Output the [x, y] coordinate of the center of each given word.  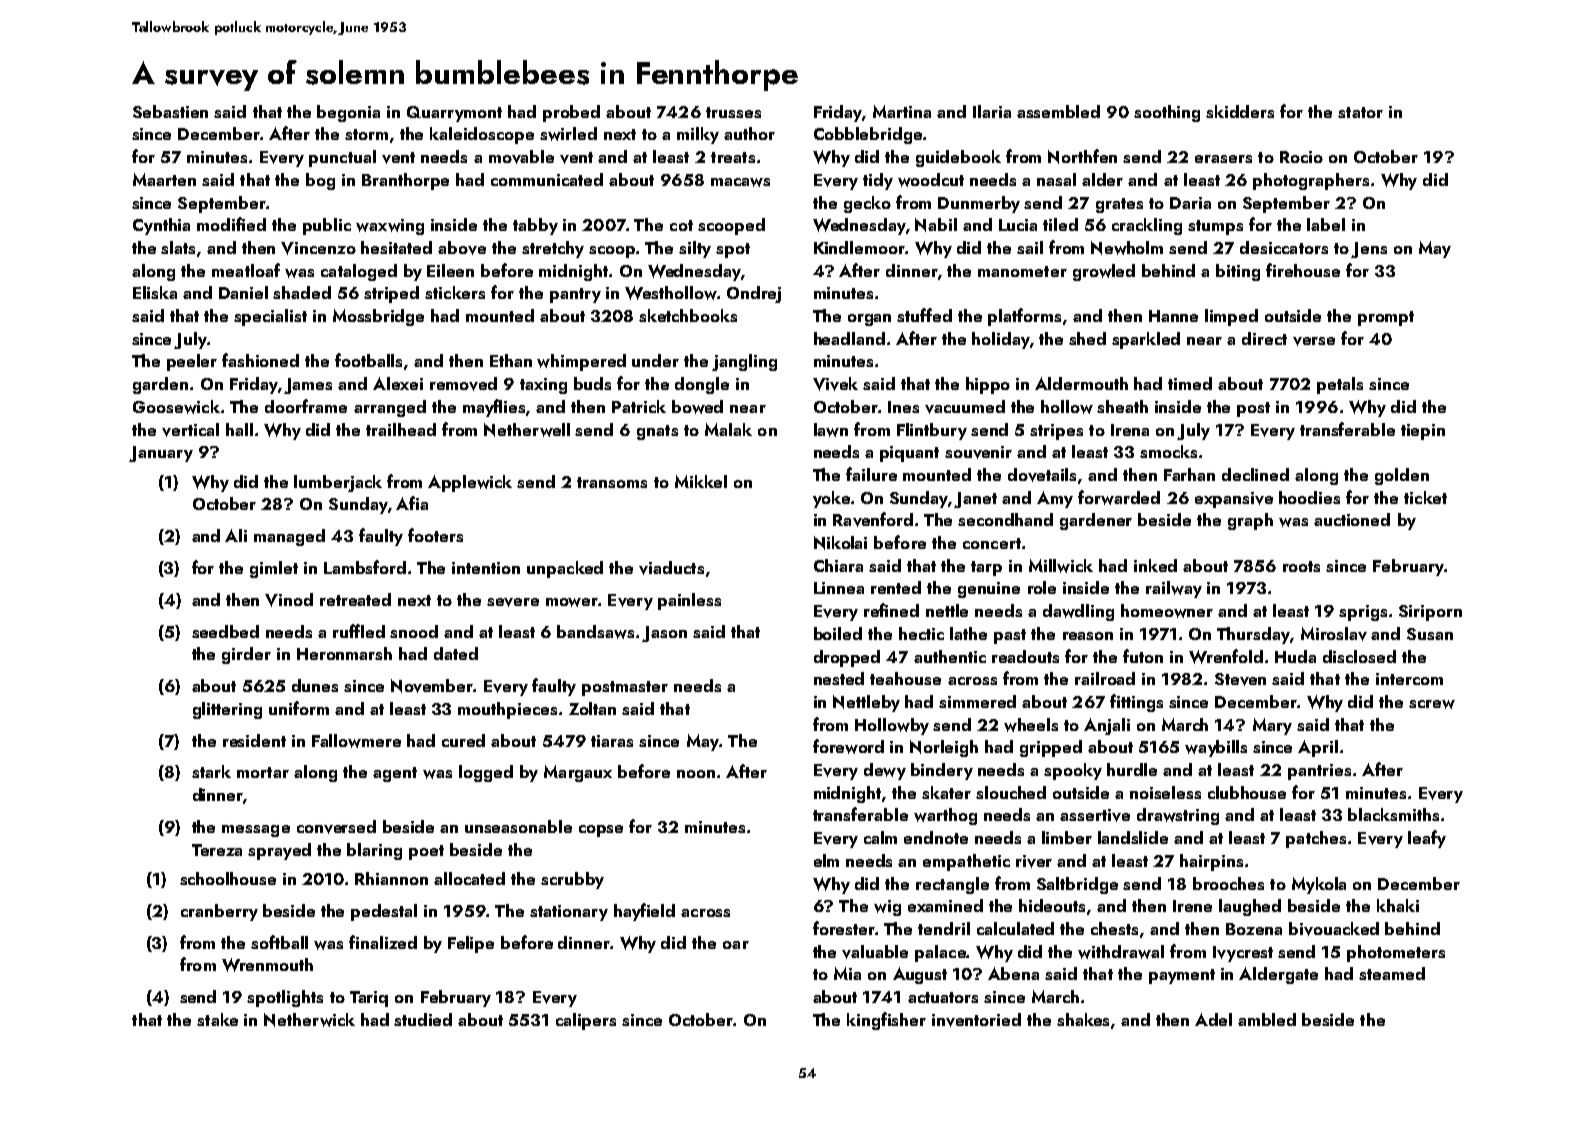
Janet [975, 500]
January [161, 454]
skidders [1240, 111]
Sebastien [170, 111]
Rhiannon [391, 878]
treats [733, 157]
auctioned [1352, 519]
